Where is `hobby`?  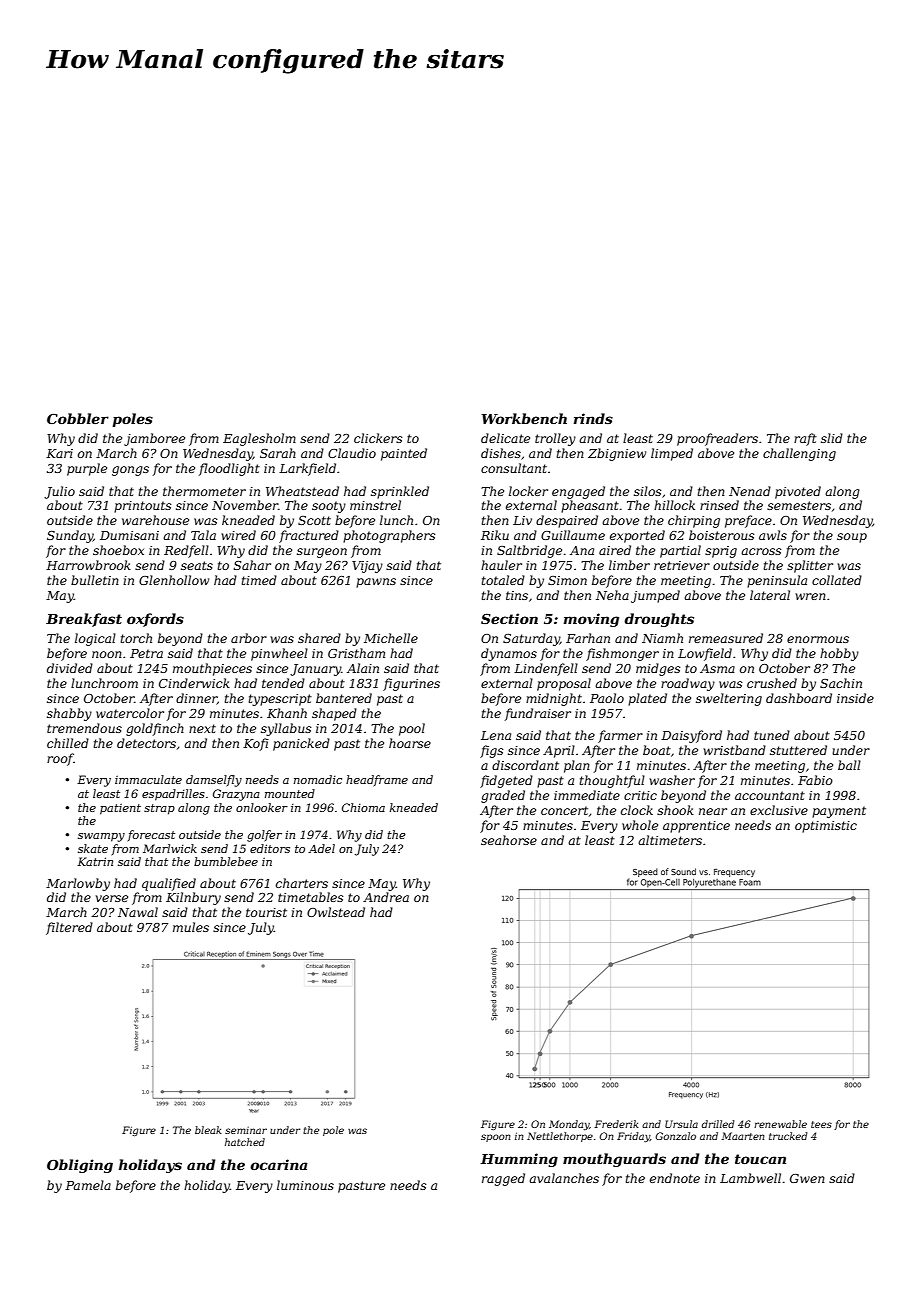
hobby is located at coordinates (839, 654).
